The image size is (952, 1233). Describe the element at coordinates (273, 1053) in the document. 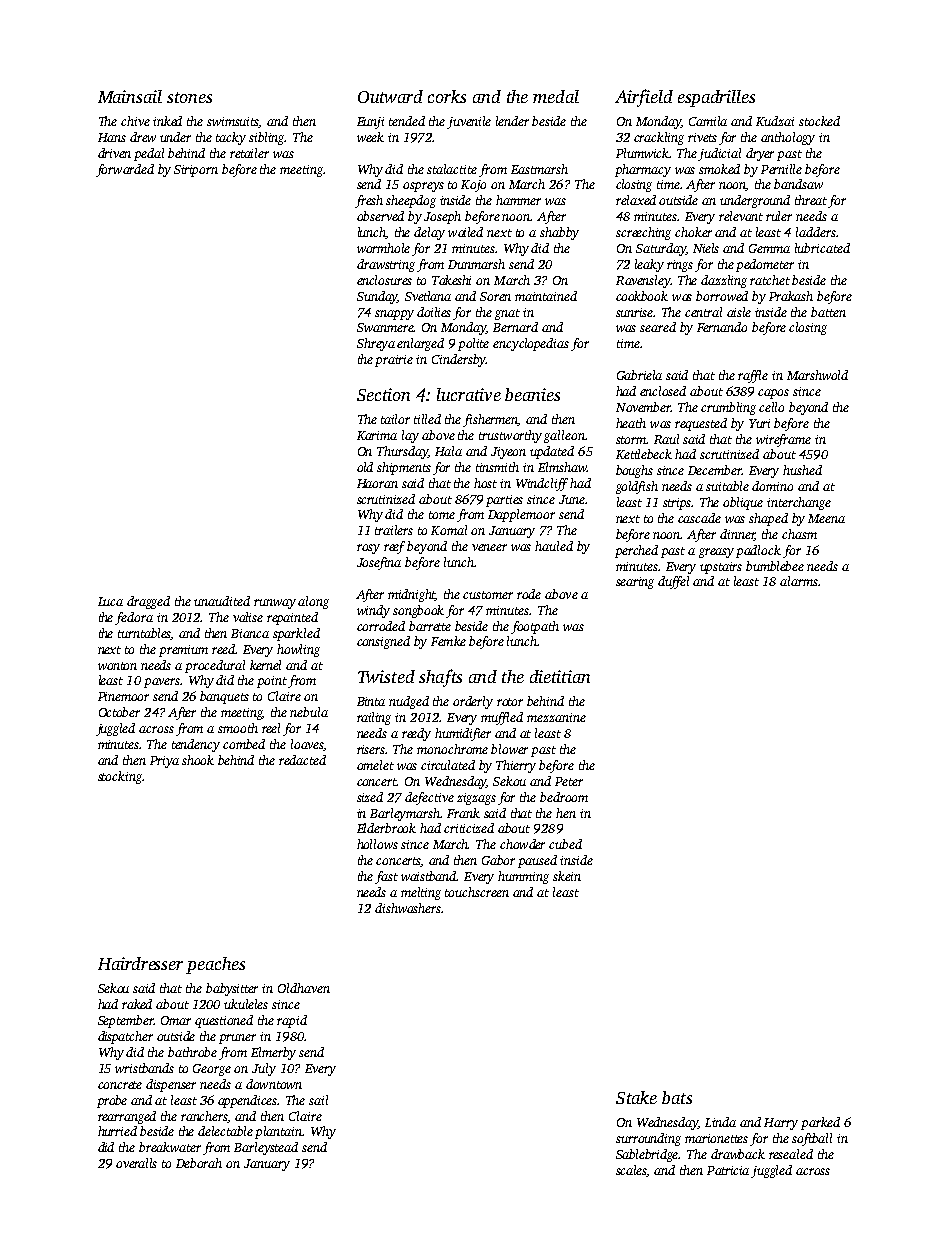

I see `Elmerby` at that location.
